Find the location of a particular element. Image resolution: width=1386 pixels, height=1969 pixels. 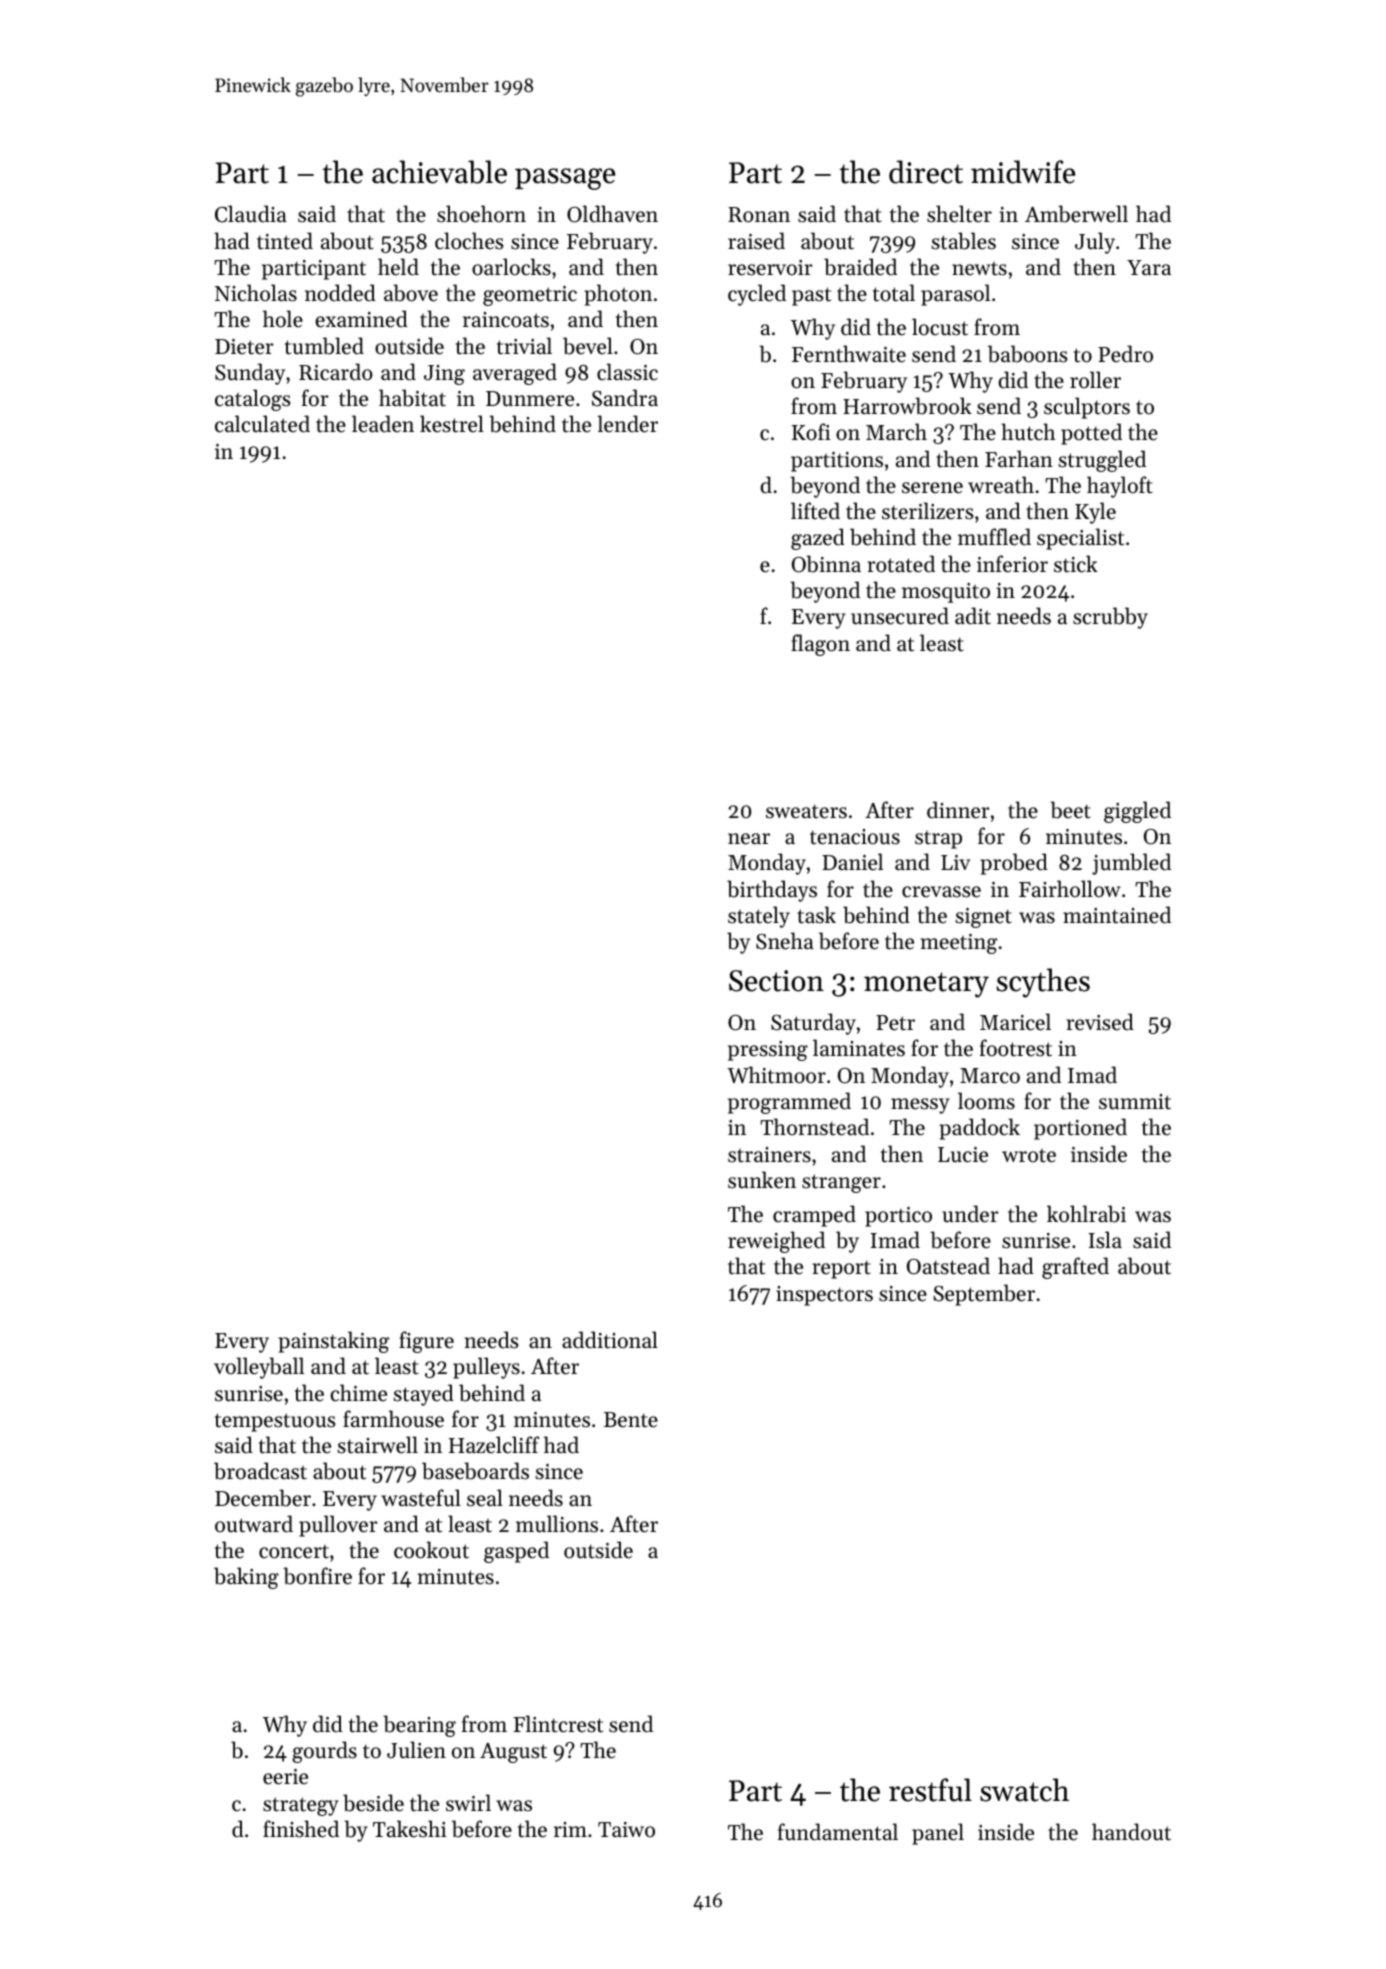

nodded is located at coordinates (340, 293).
